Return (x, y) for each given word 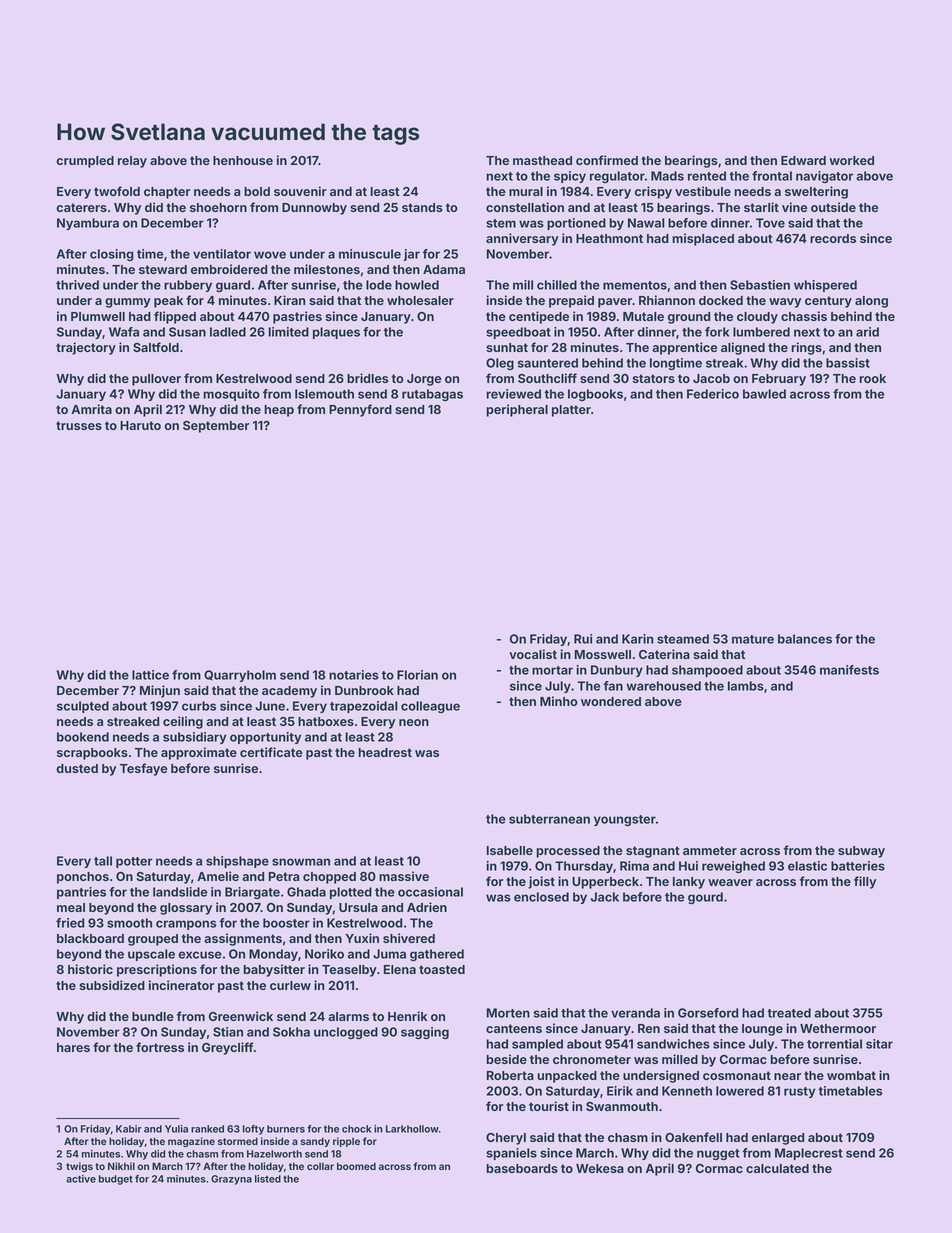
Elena (400, 969)
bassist (848, 363)
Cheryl (506, 1139)
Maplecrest (809, 1154)
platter (571, 411)
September (216, 427)
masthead (542, 160)
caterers (81, 207)
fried (70, 923)
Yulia (176, 1129)
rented (707, 176)
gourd (705, 898)
